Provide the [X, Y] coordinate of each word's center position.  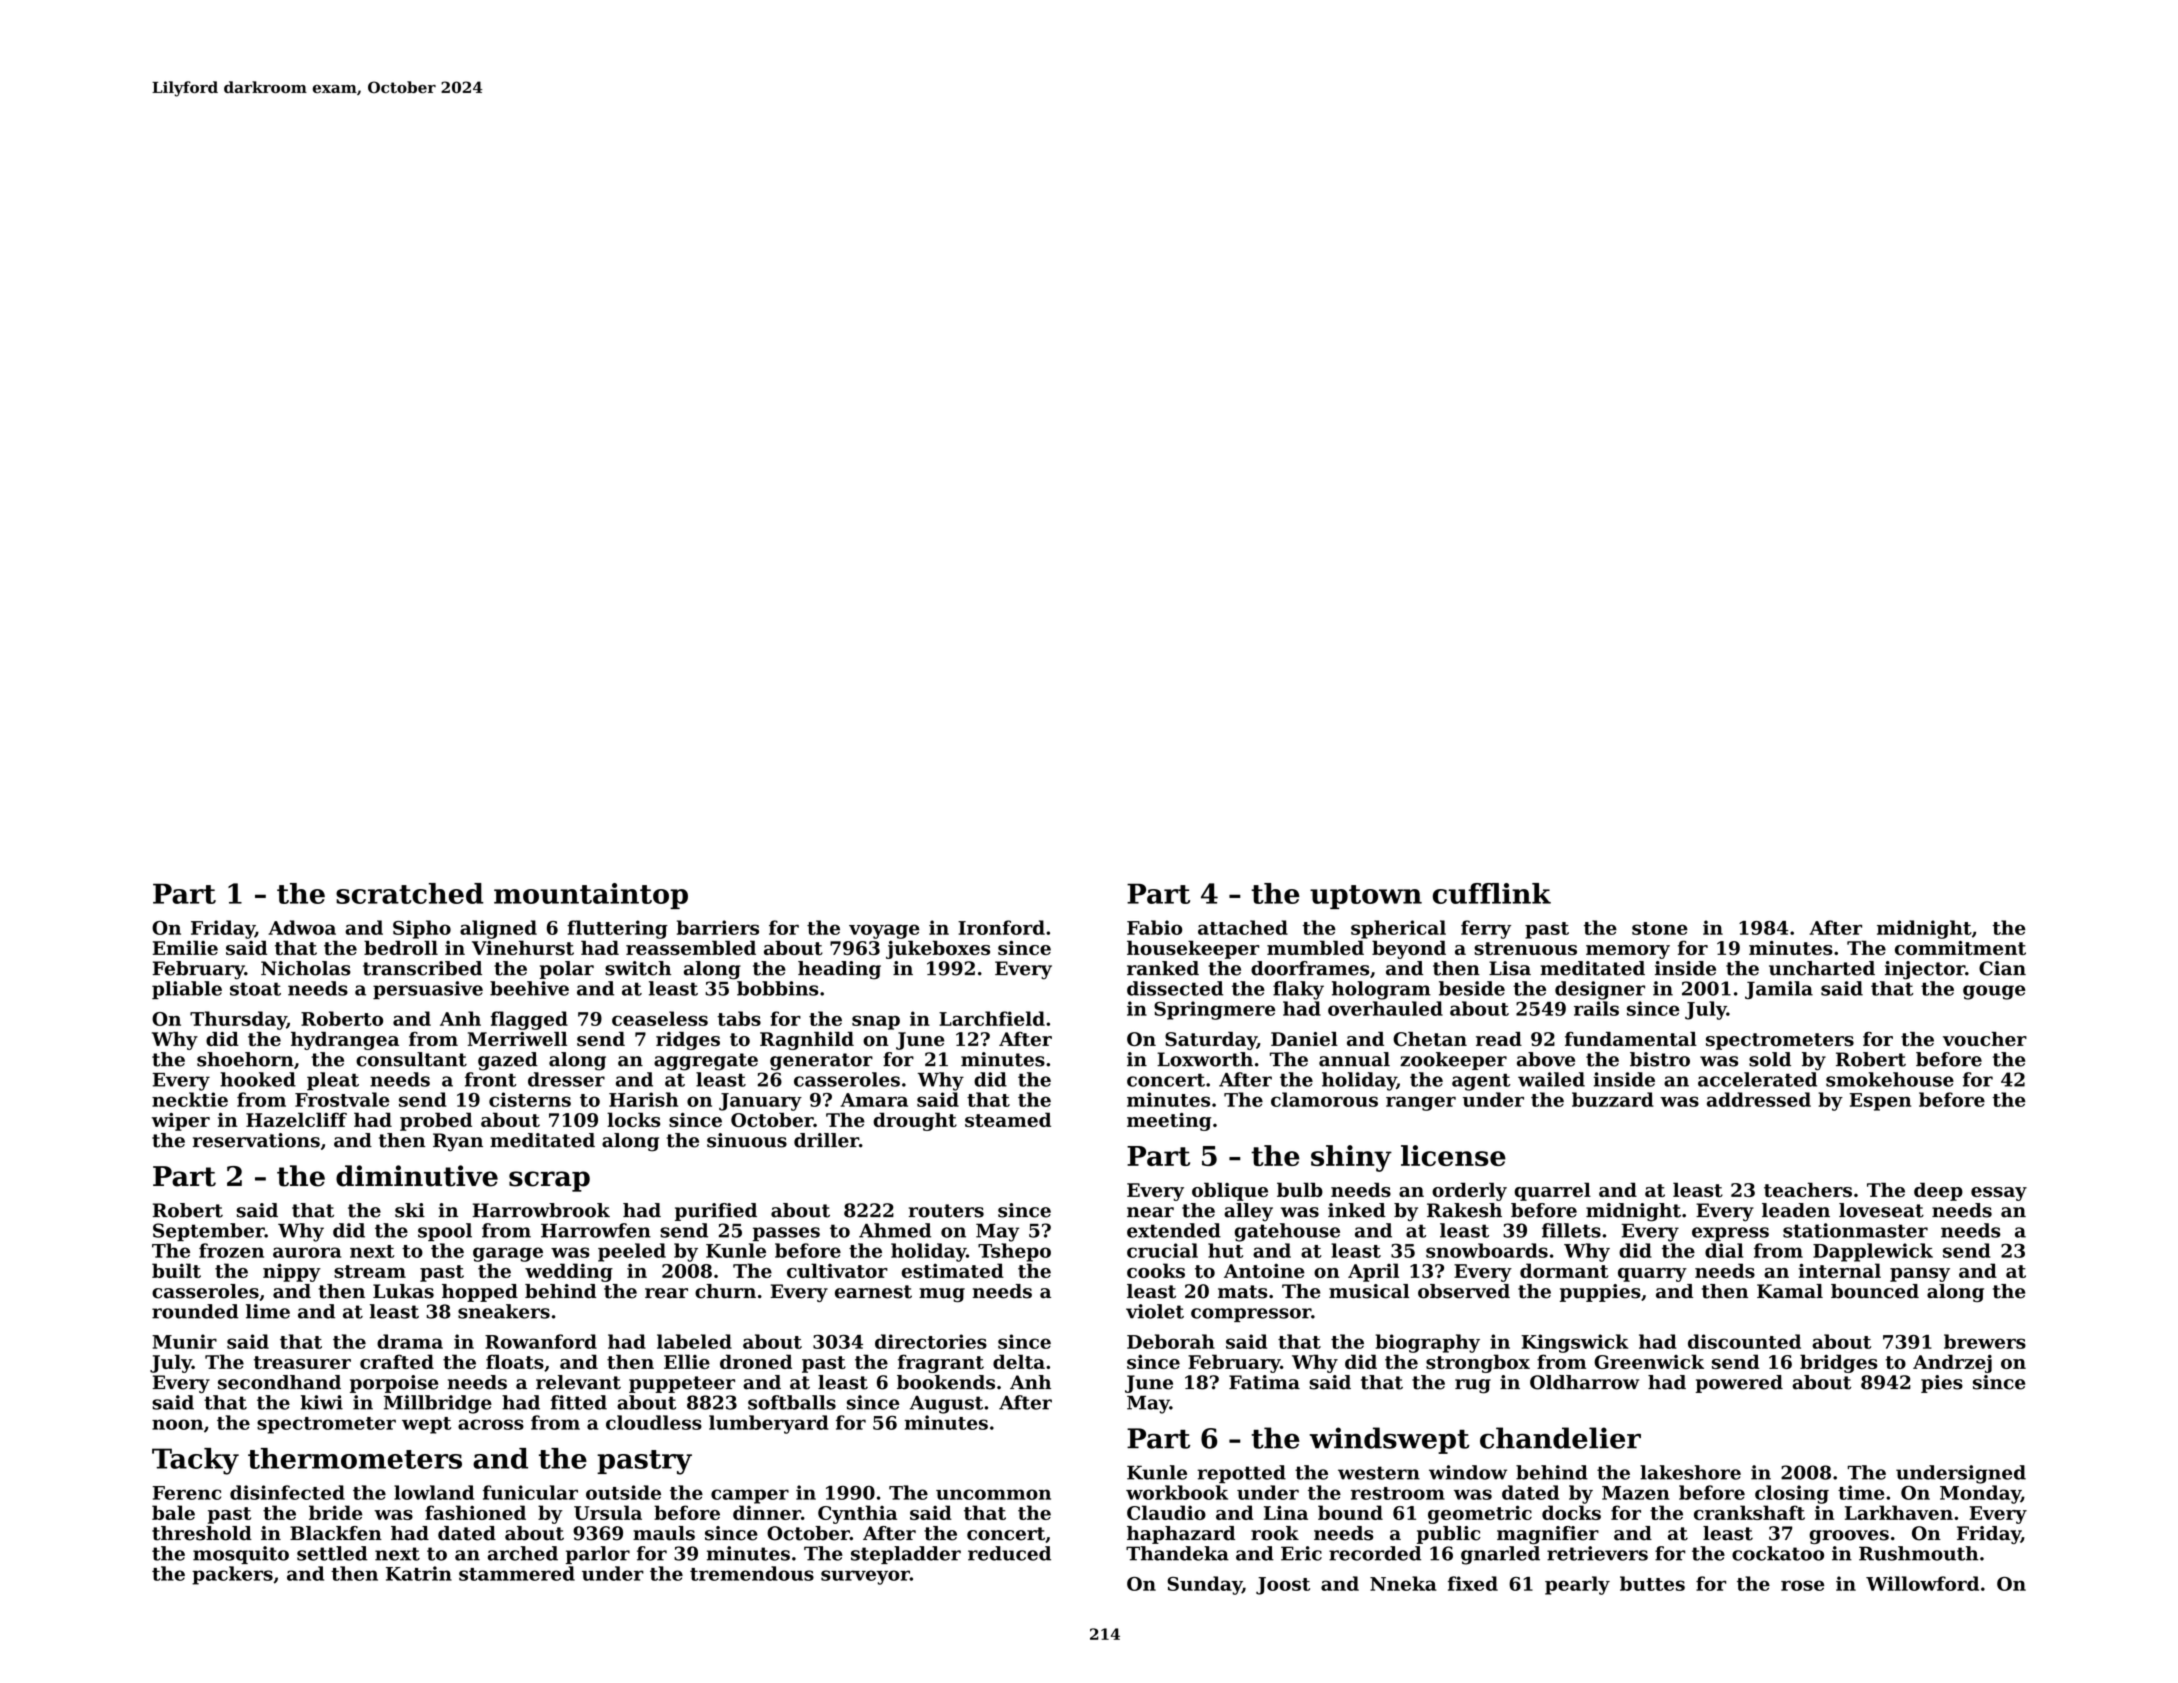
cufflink [1492, 893]
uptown [1366, 897]
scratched [410, 893]
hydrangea [345, 1041]
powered [1739, 1384]
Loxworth [1205, 1059]
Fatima [1264, 1382]
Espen [1880, 1102]
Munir [184, 1341]
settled [332, 1553]
